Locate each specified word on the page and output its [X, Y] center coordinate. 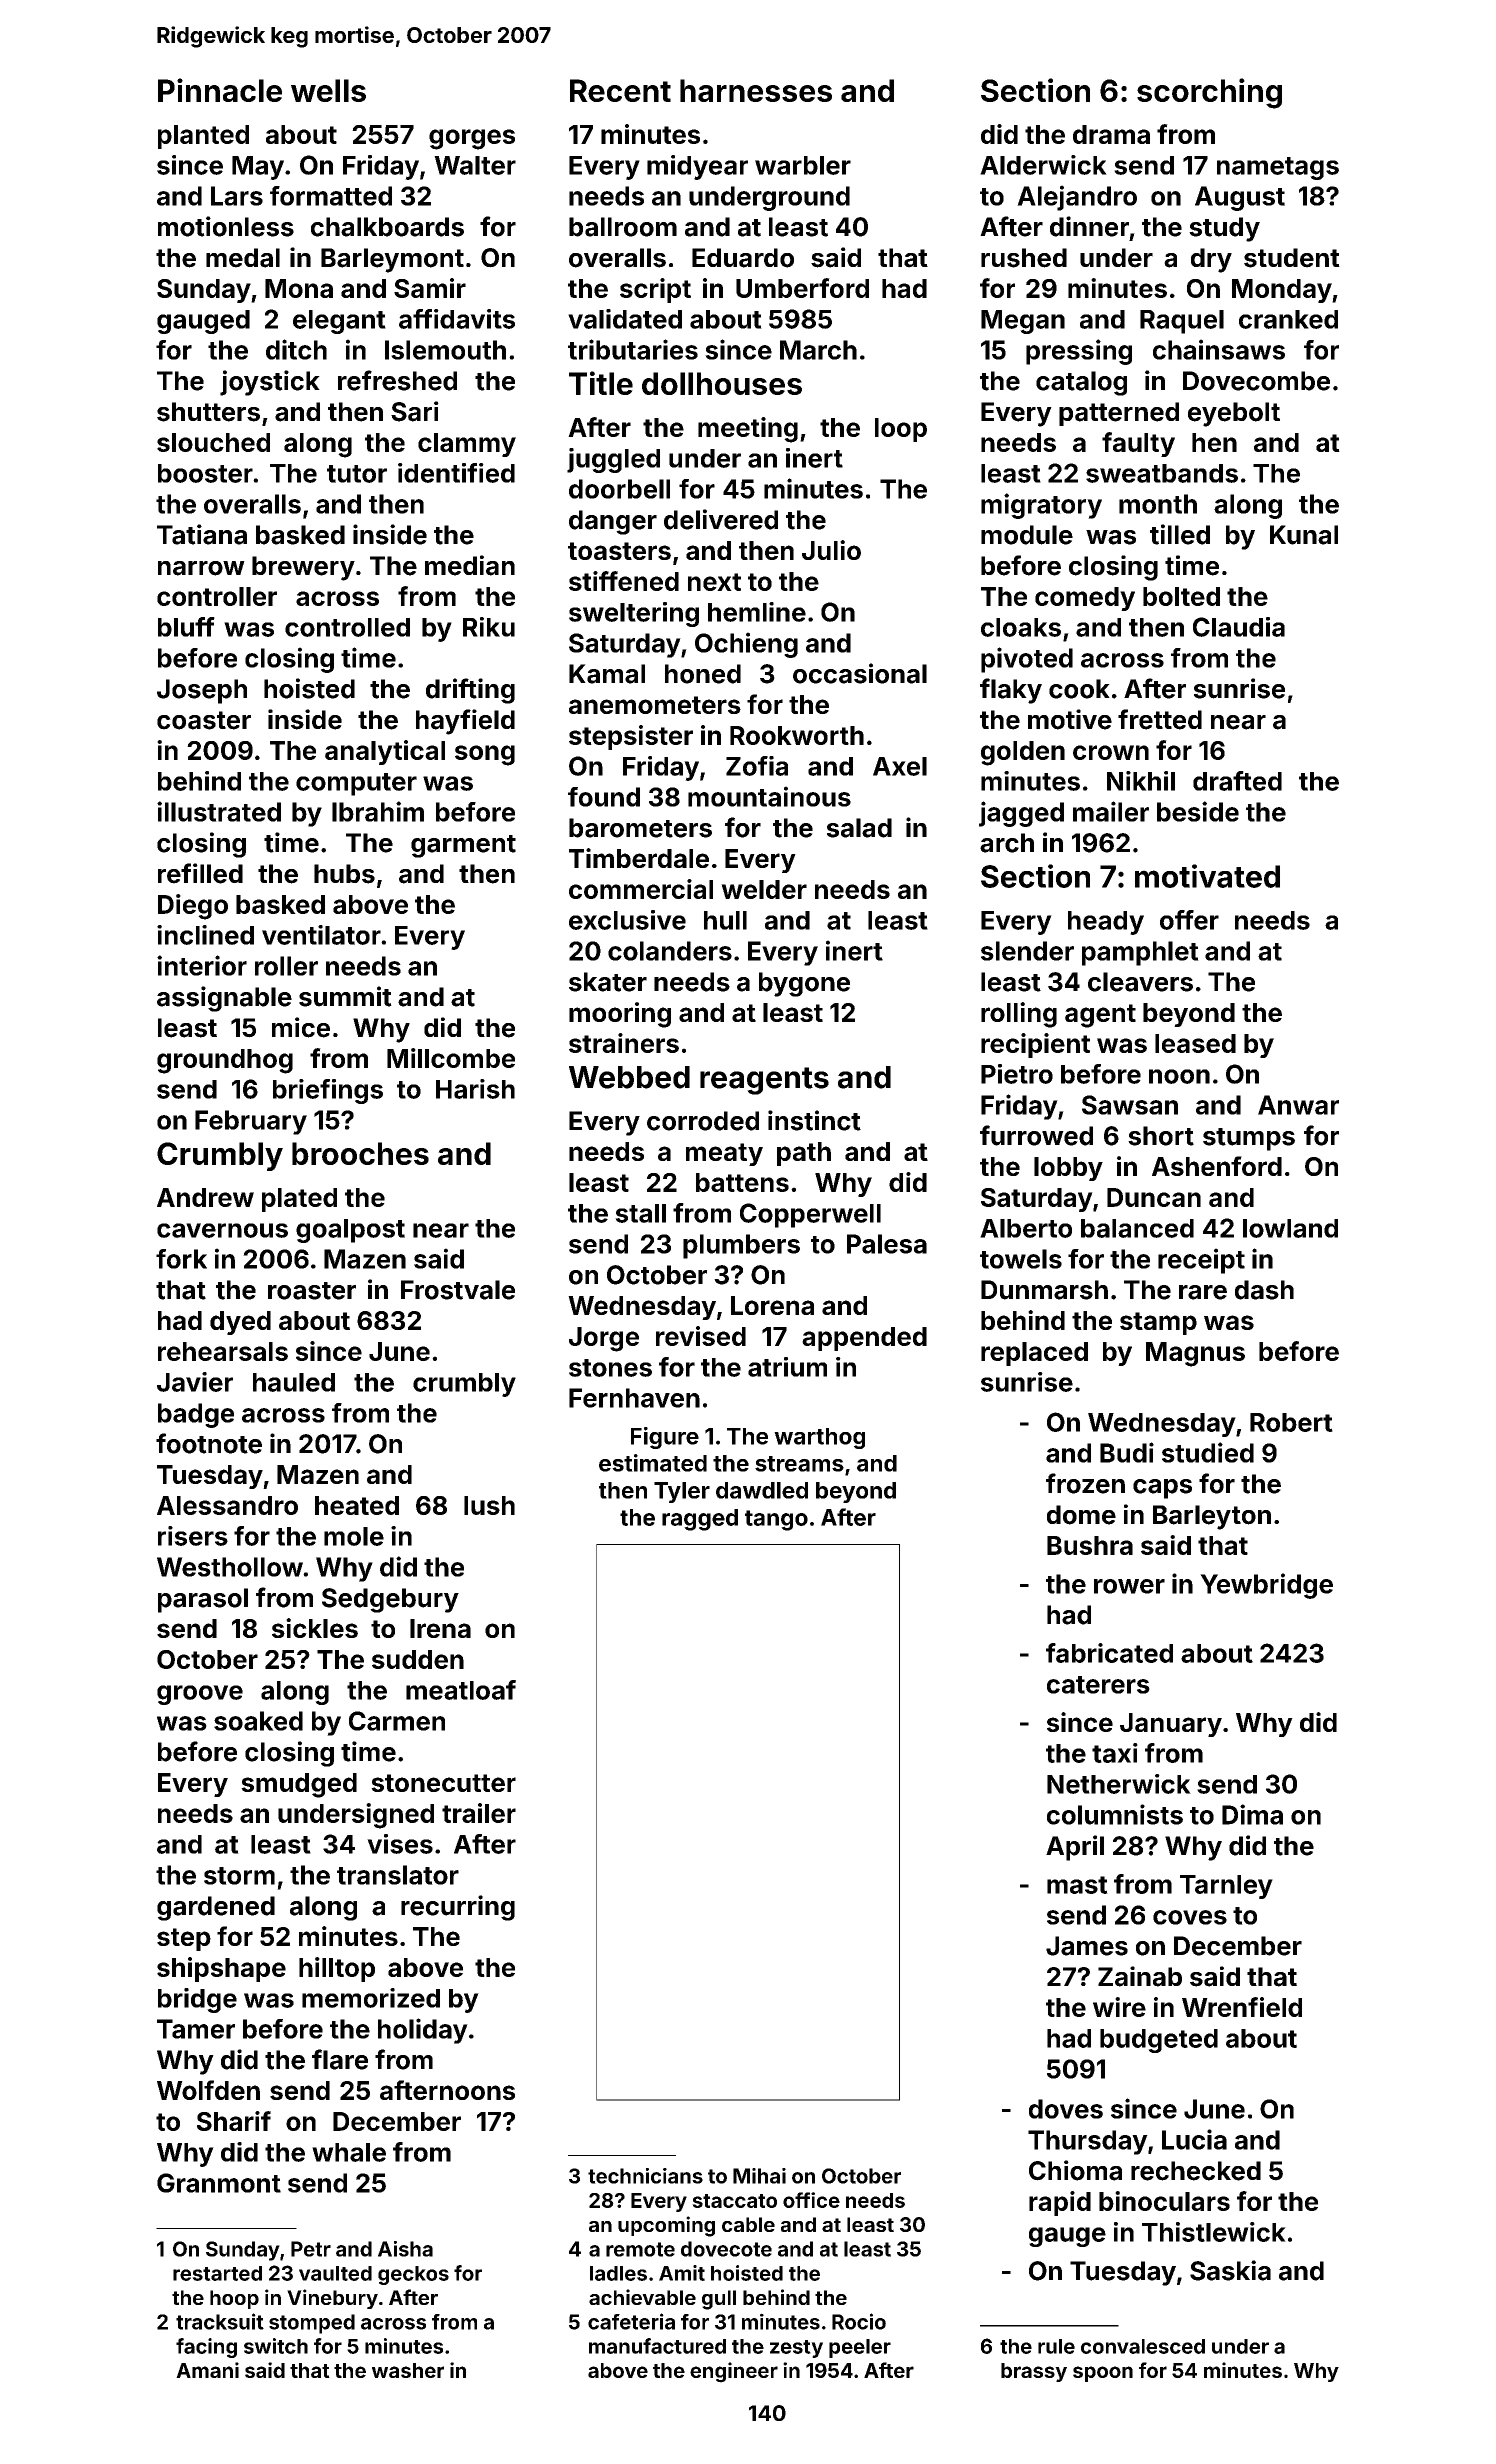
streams [799, 1464]
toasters [619, 551]
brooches [360, 1153]
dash [1264, 1290]
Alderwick [1043, 165]
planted [203, 137]
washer [408, 2370]
